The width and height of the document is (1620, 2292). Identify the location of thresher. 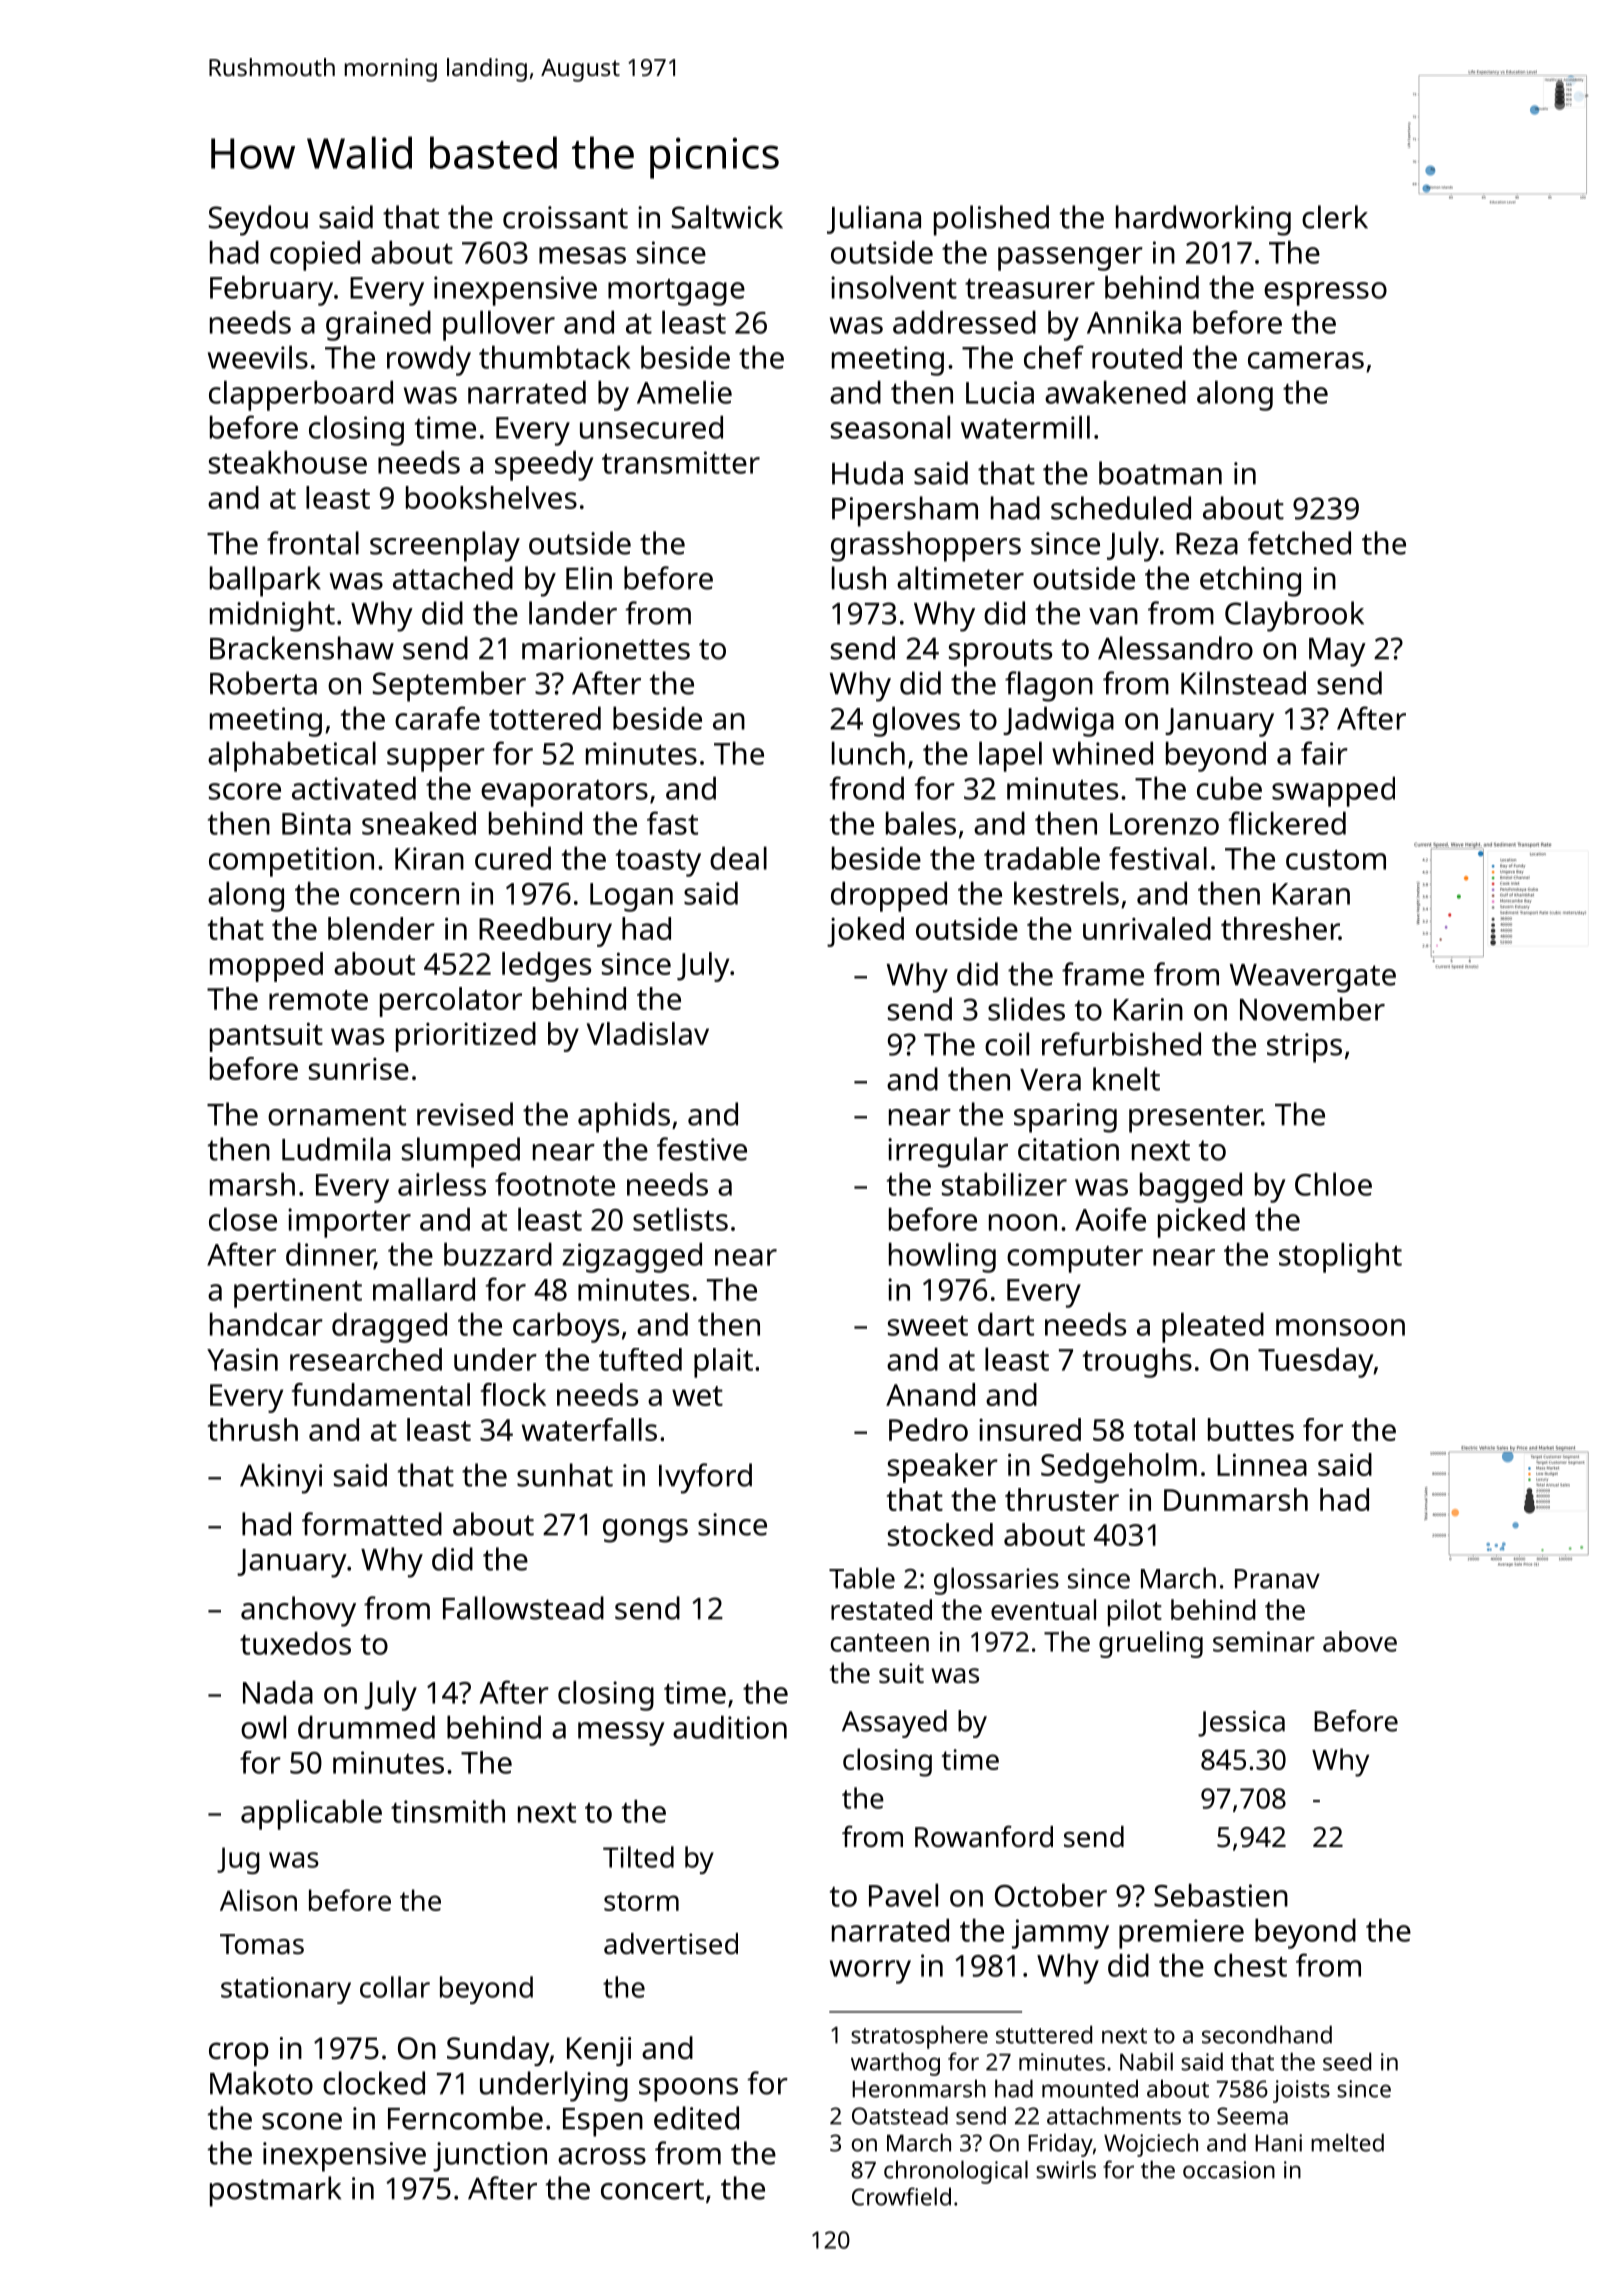
(1280, 928).
